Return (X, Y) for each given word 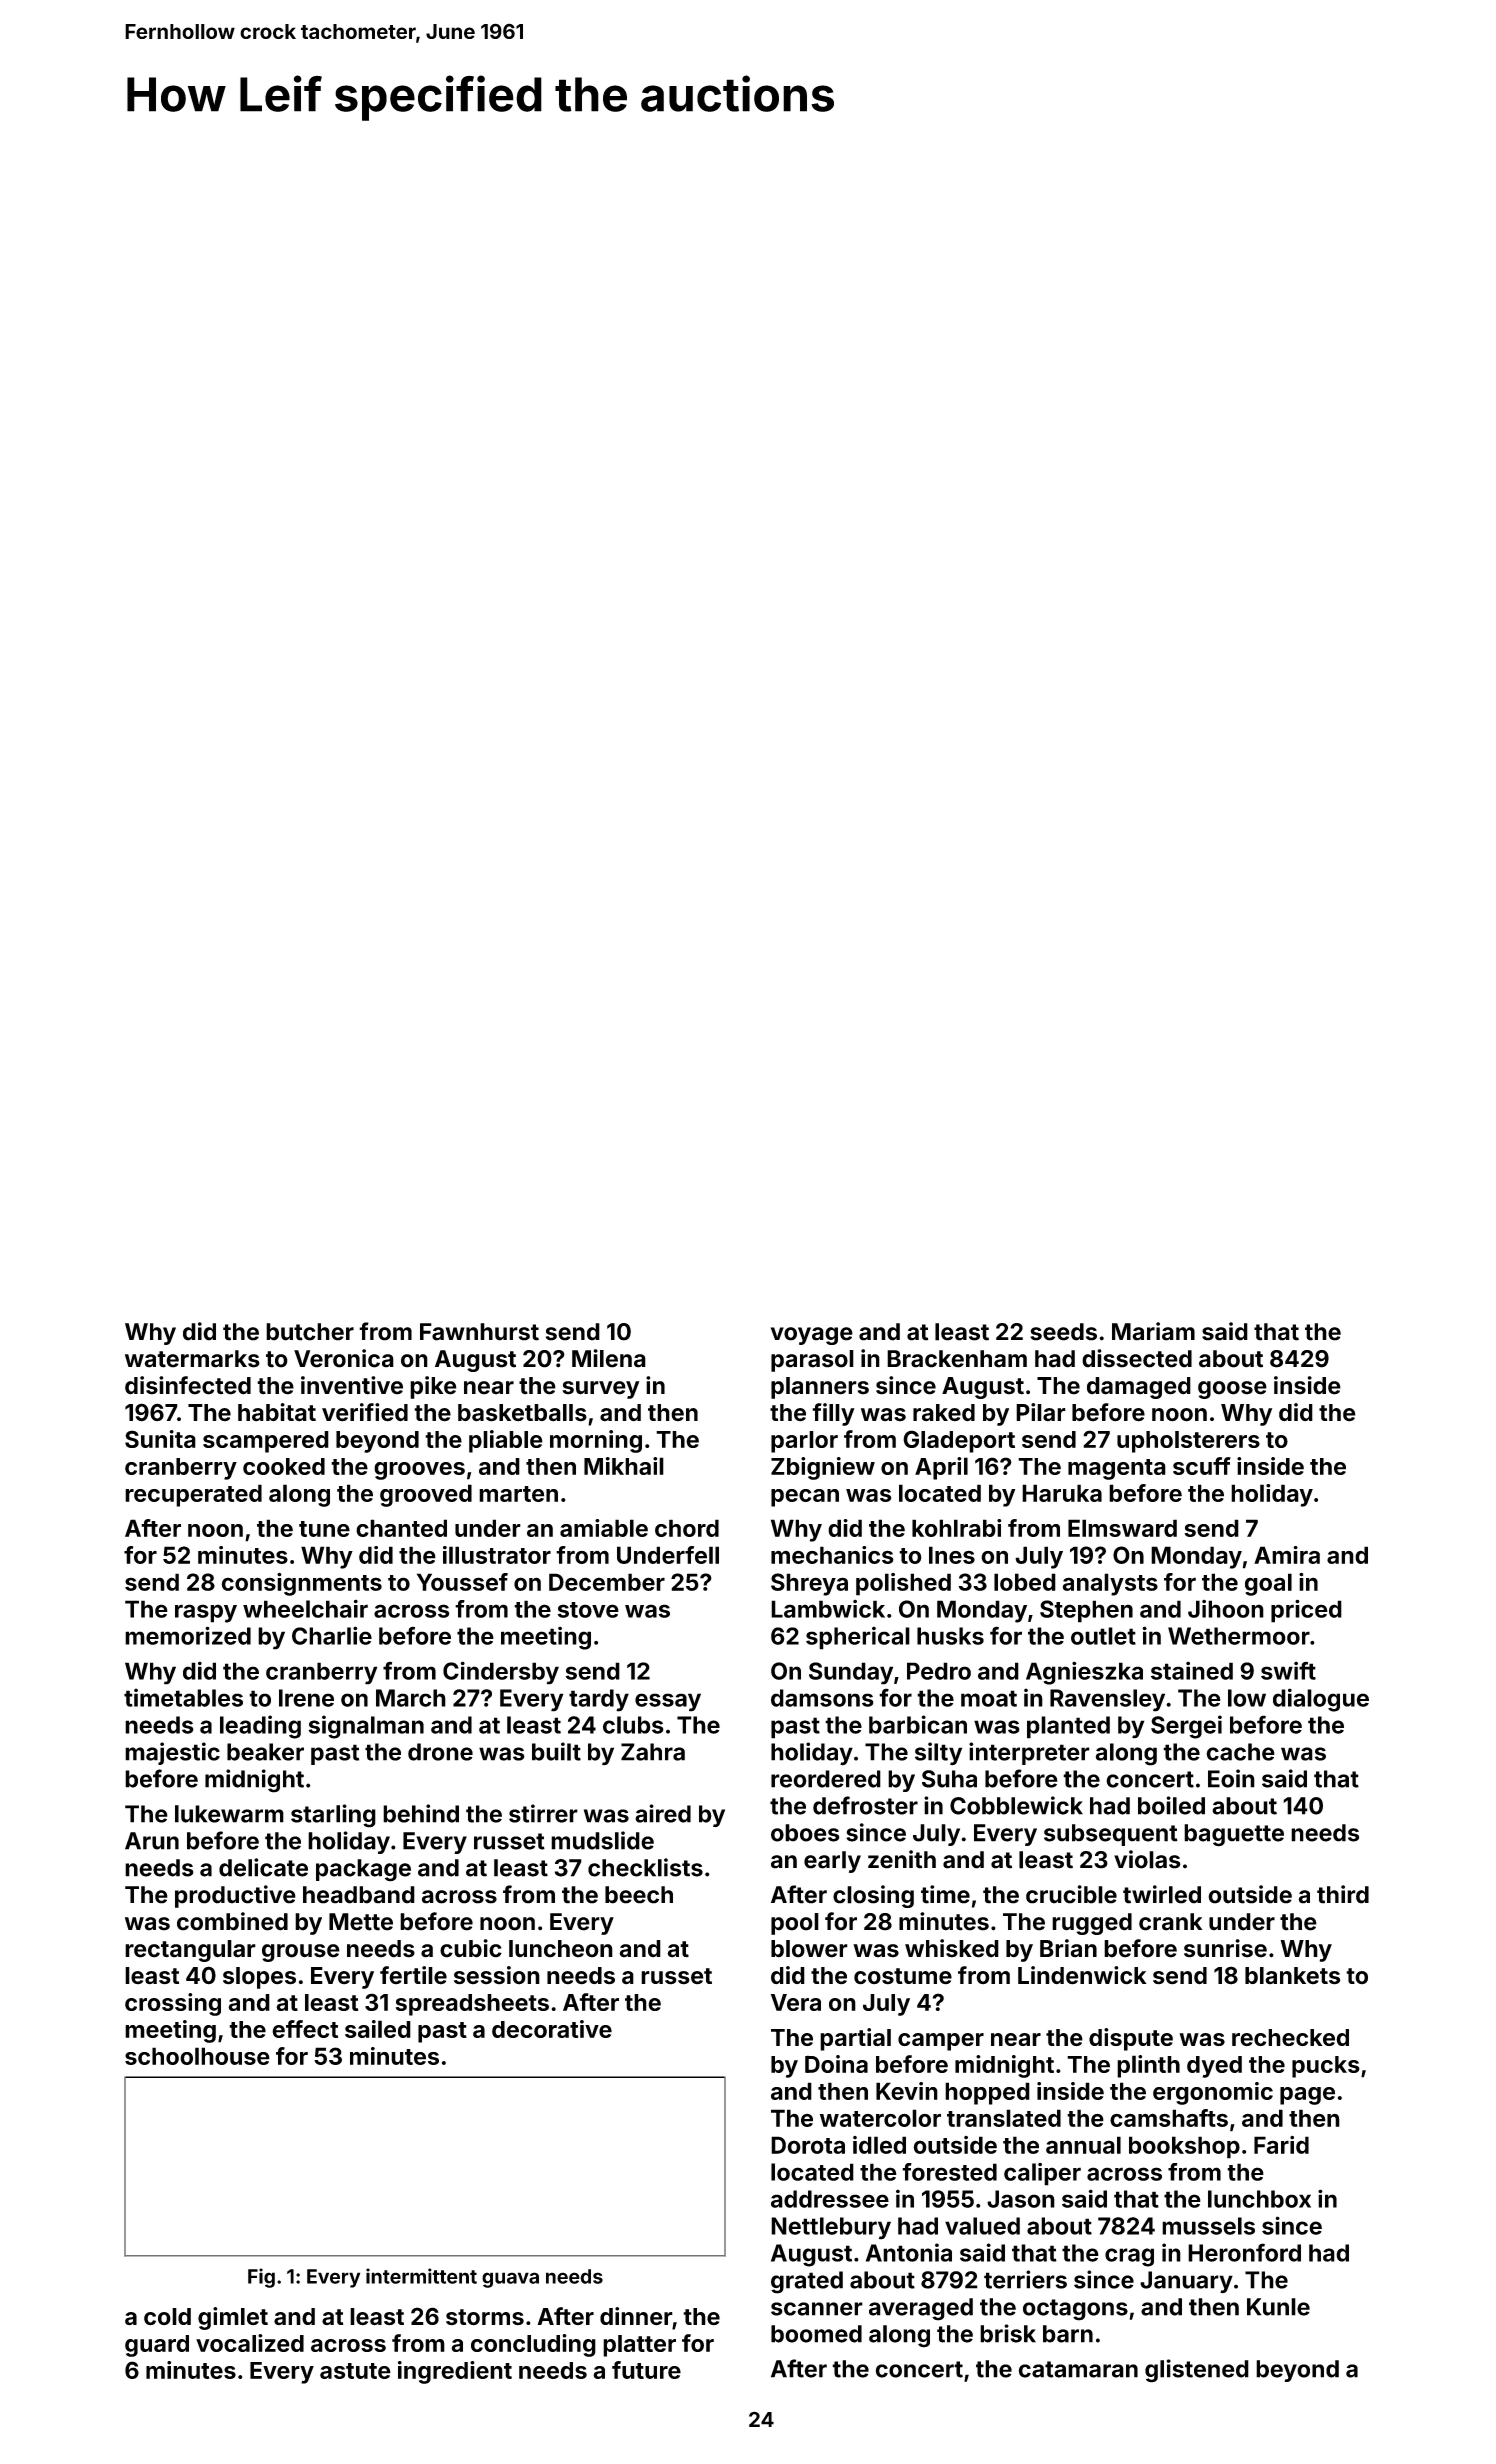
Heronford (1244, 2252)
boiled (1171, 1805)
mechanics (832, 1555)
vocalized (250, 2343)
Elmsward (1122, 1528)
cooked (284, 1466)
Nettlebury (831, 2228)
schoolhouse (197, 2056)
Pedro (939, 1671)
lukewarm (229, 1814)
